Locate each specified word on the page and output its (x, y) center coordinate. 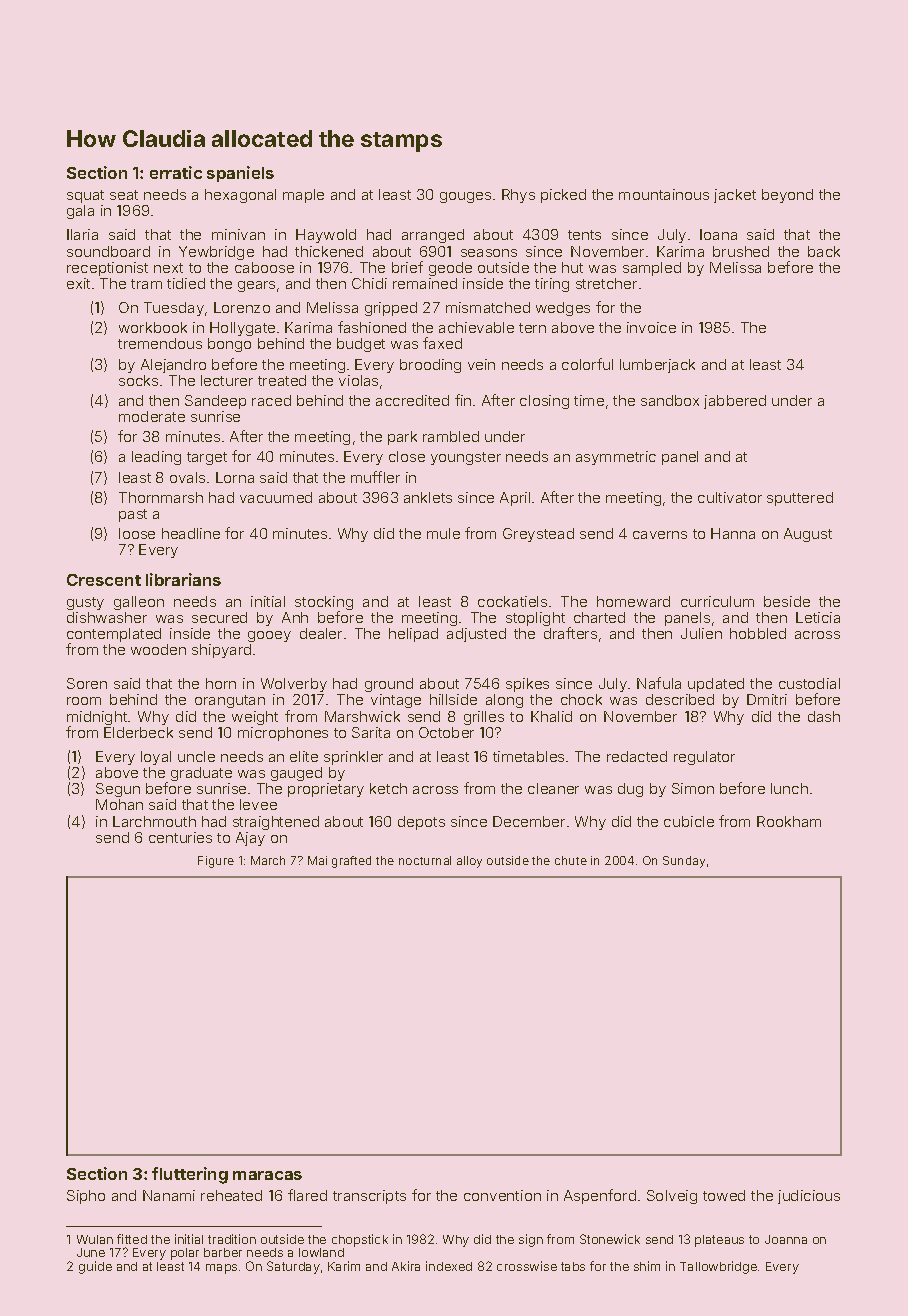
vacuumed (276, 497)
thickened (329, 251)
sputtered (800, 499)
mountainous (664, 194)
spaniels (240, 174)
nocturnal (425, 860)
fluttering (190, 1175)
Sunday (684, 862)
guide (95, 1267)
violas (358, 380)
